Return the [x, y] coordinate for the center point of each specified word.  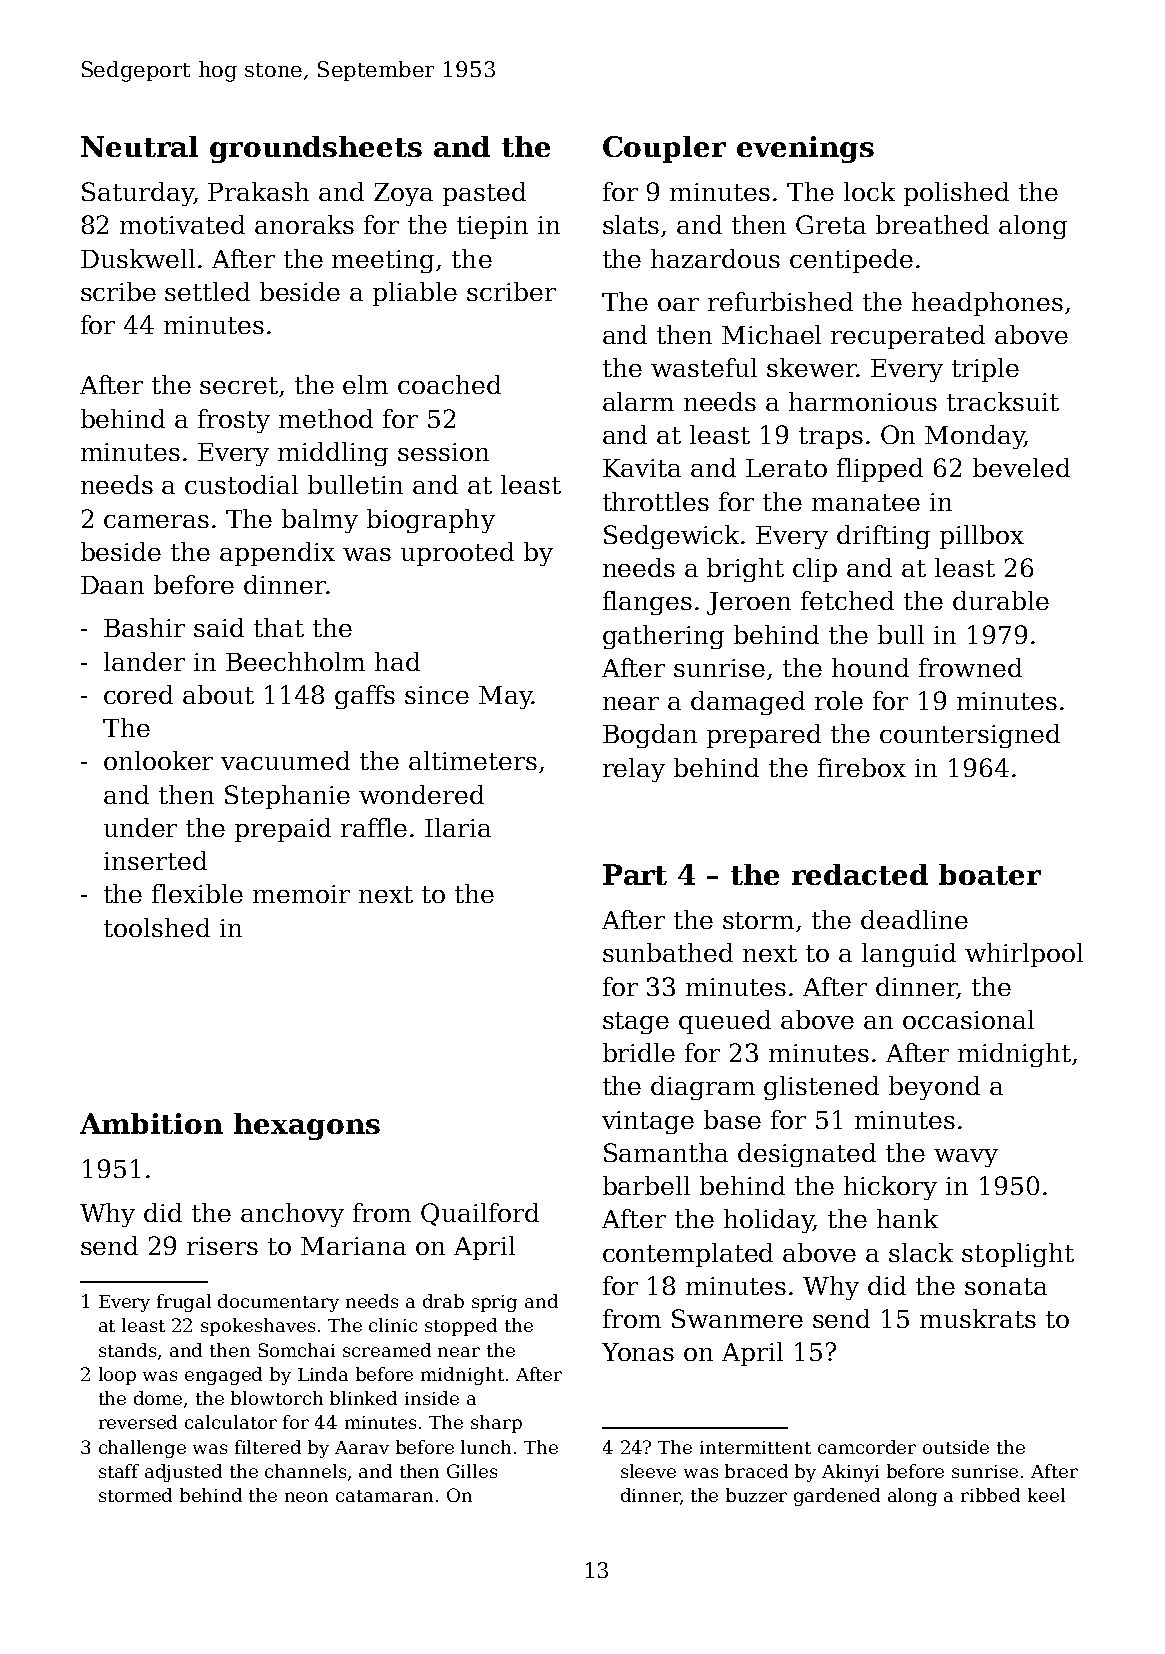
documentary [278, 1303]
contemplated [688, 1255]
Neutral [139, 146]
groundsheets [316, 149]
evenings [805, 149]
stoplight [1018, 1255]
